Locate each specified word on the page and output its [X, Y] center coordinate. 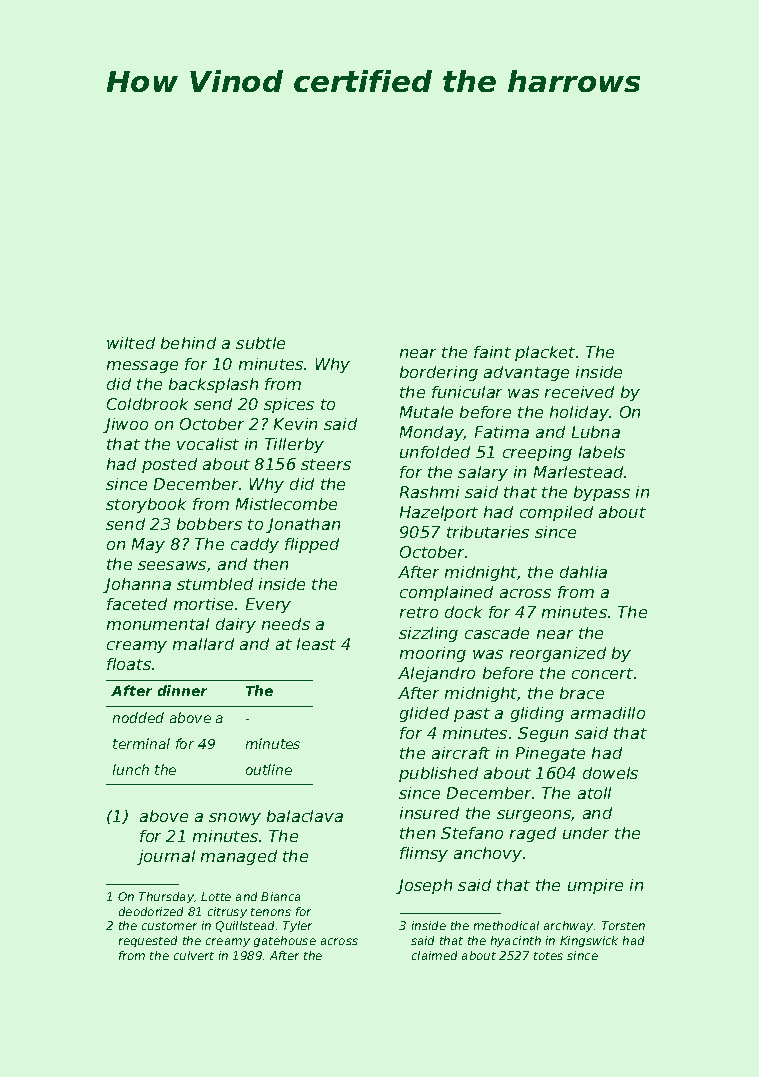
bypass [602, 493]
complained [446, 593]
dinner [182, 690]
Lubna [596, 432]
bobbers [209, 524]
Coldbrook [147, 404]
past [472, 715]
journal [166, 857]
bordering [439, 373]
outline [269, 769]
